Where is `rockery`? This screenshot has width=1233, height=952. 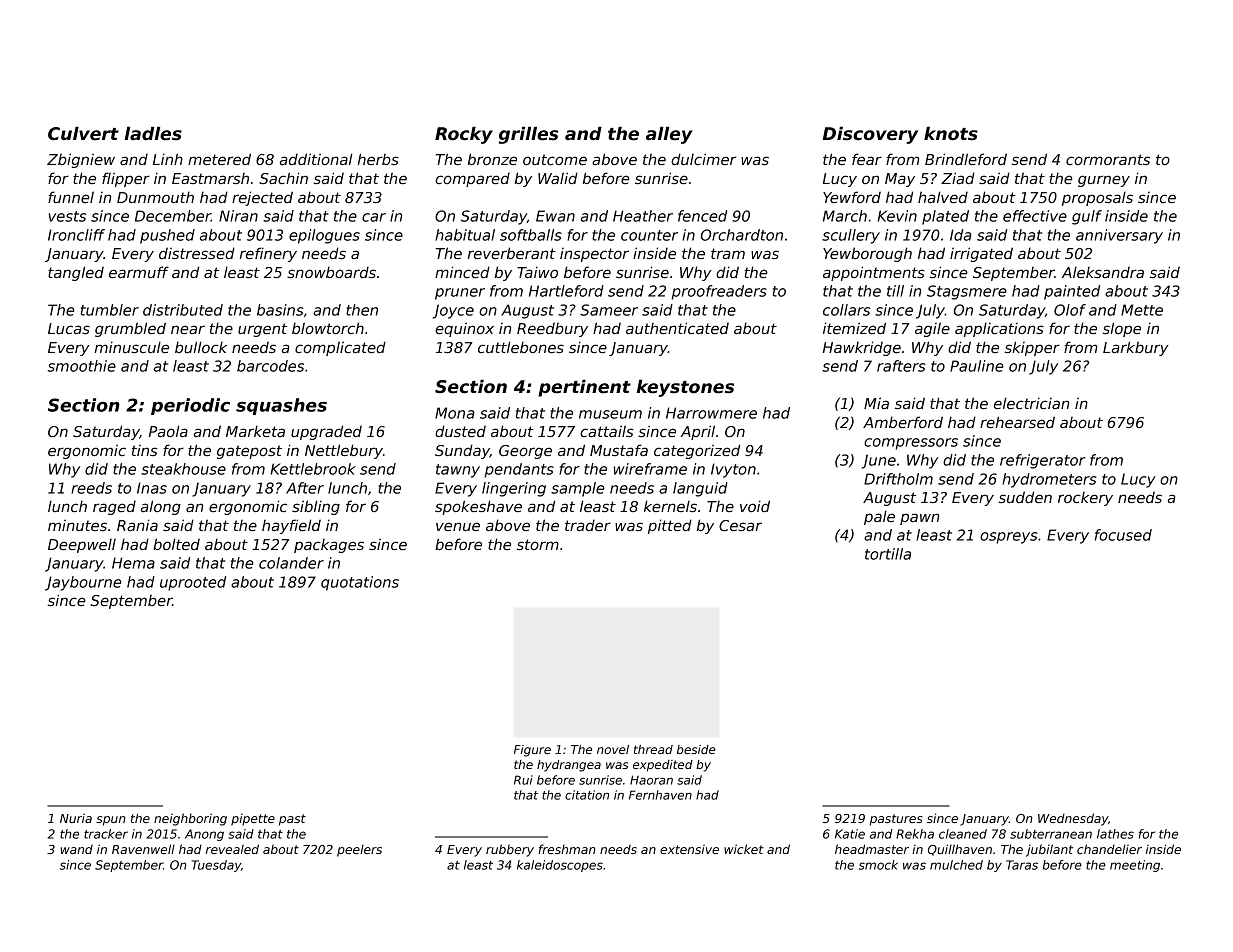 rockery is located at coordinates (1085, 499).
